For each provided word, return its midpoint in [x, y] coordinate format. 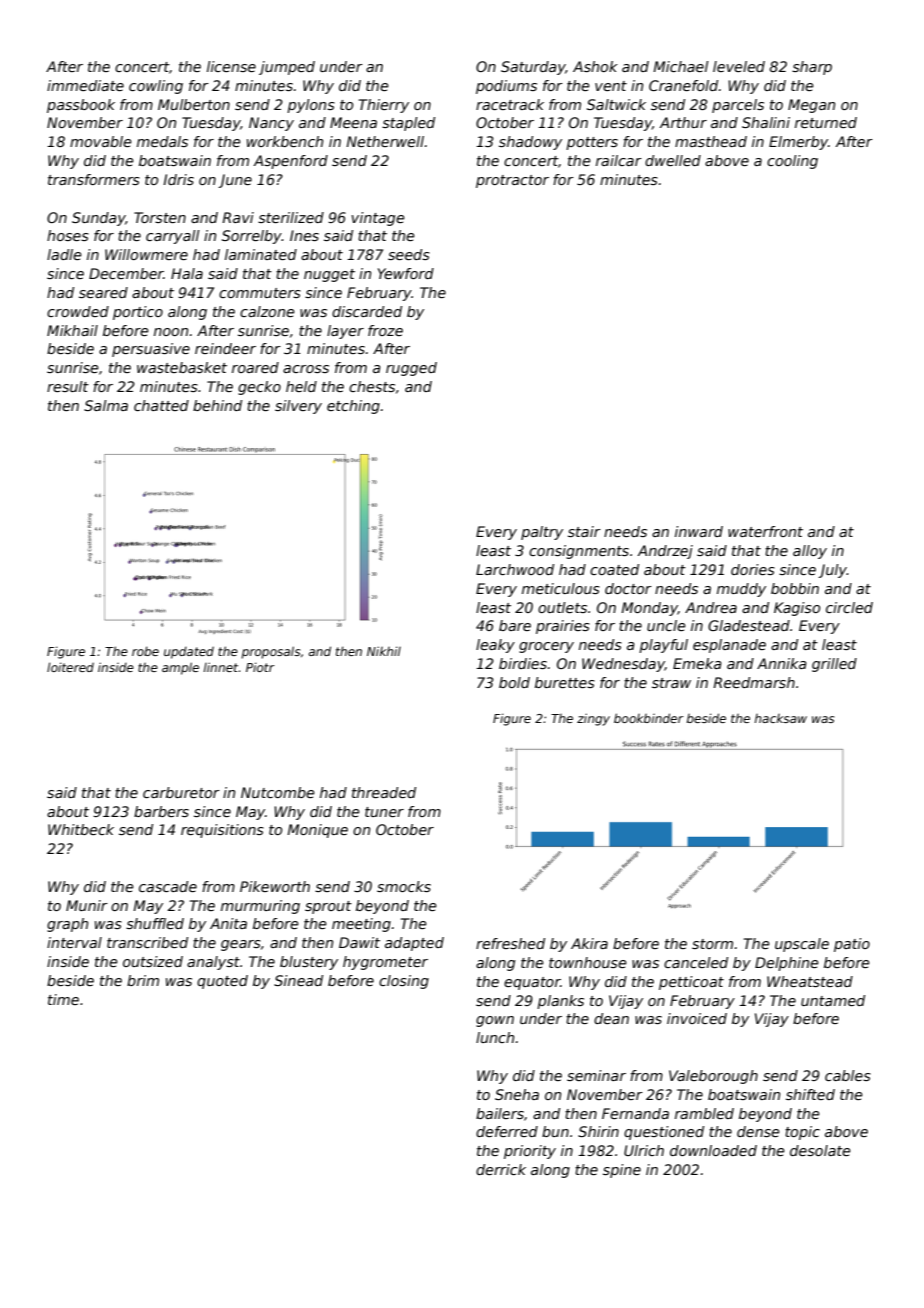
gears [241, 945]
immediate [85, 85]
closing [404, 982]
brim [143, 980]
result [68, 386]
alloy [810, 552]
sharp [812, 68]
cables [848, 1075]
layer [345, 332]
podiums [506, 87]
